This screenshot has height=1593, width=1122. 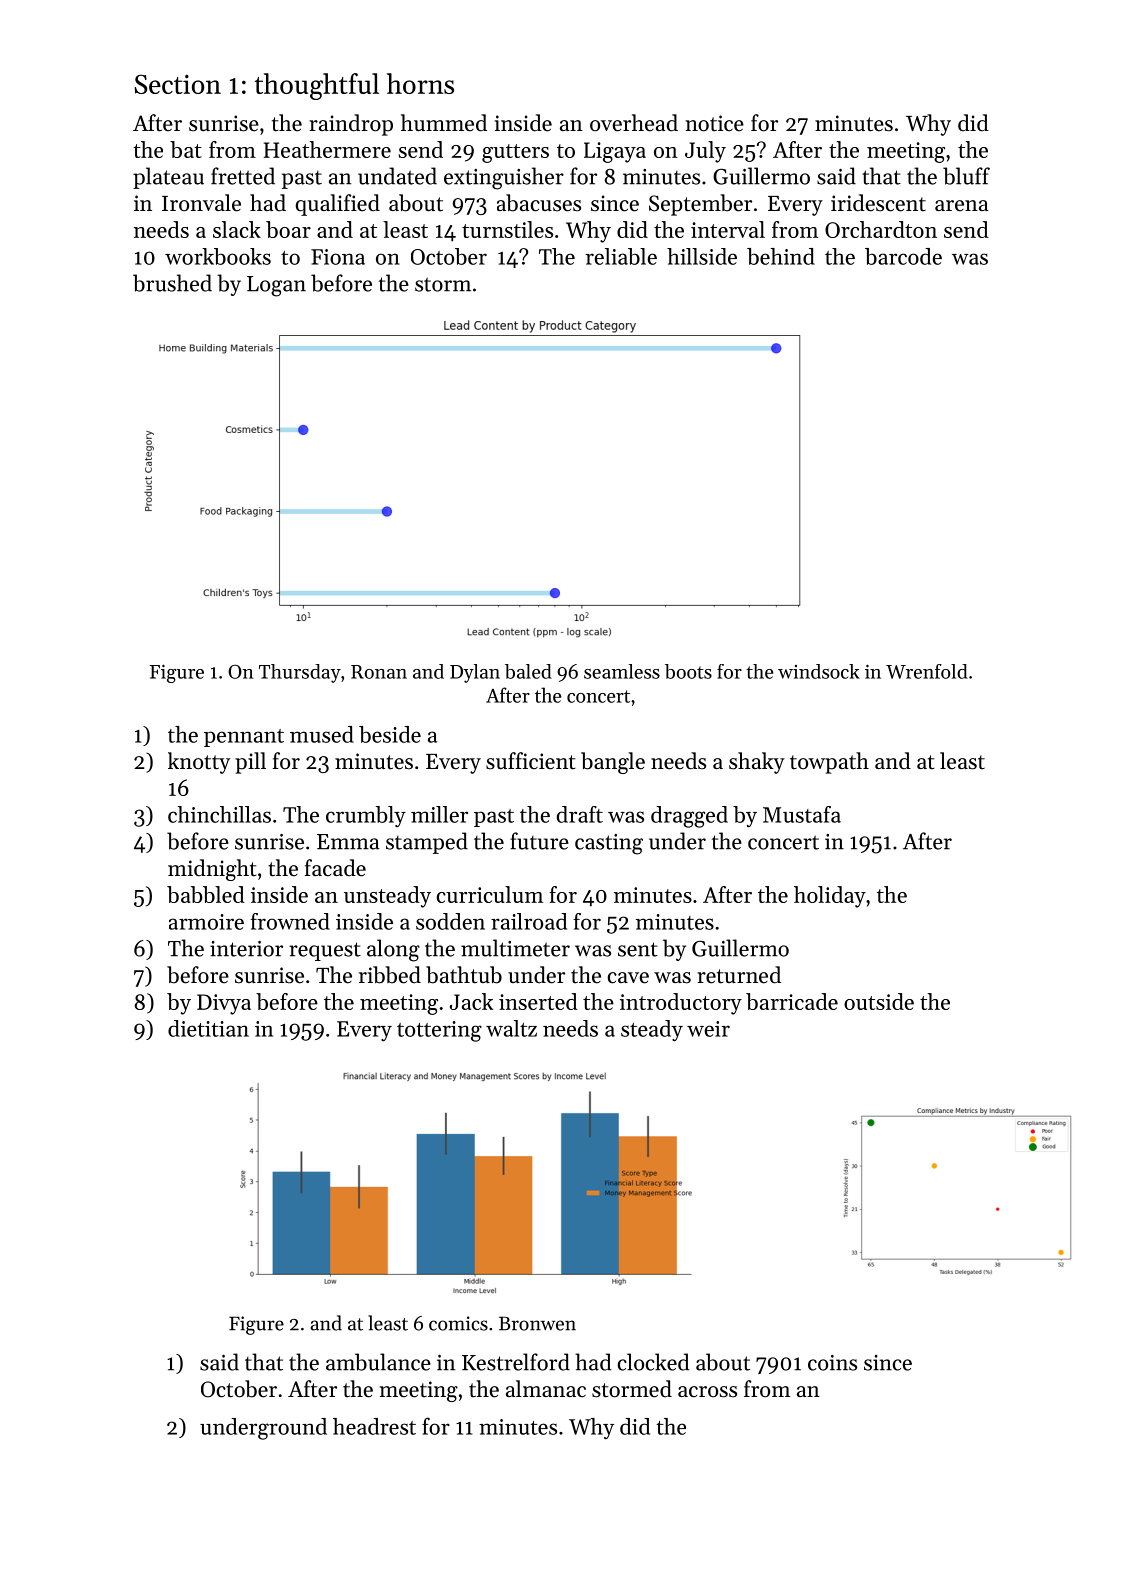 What do you see at coordinates (168, 178) in the screenshot?
I see `plateau` at bounding box center [168, 178].
